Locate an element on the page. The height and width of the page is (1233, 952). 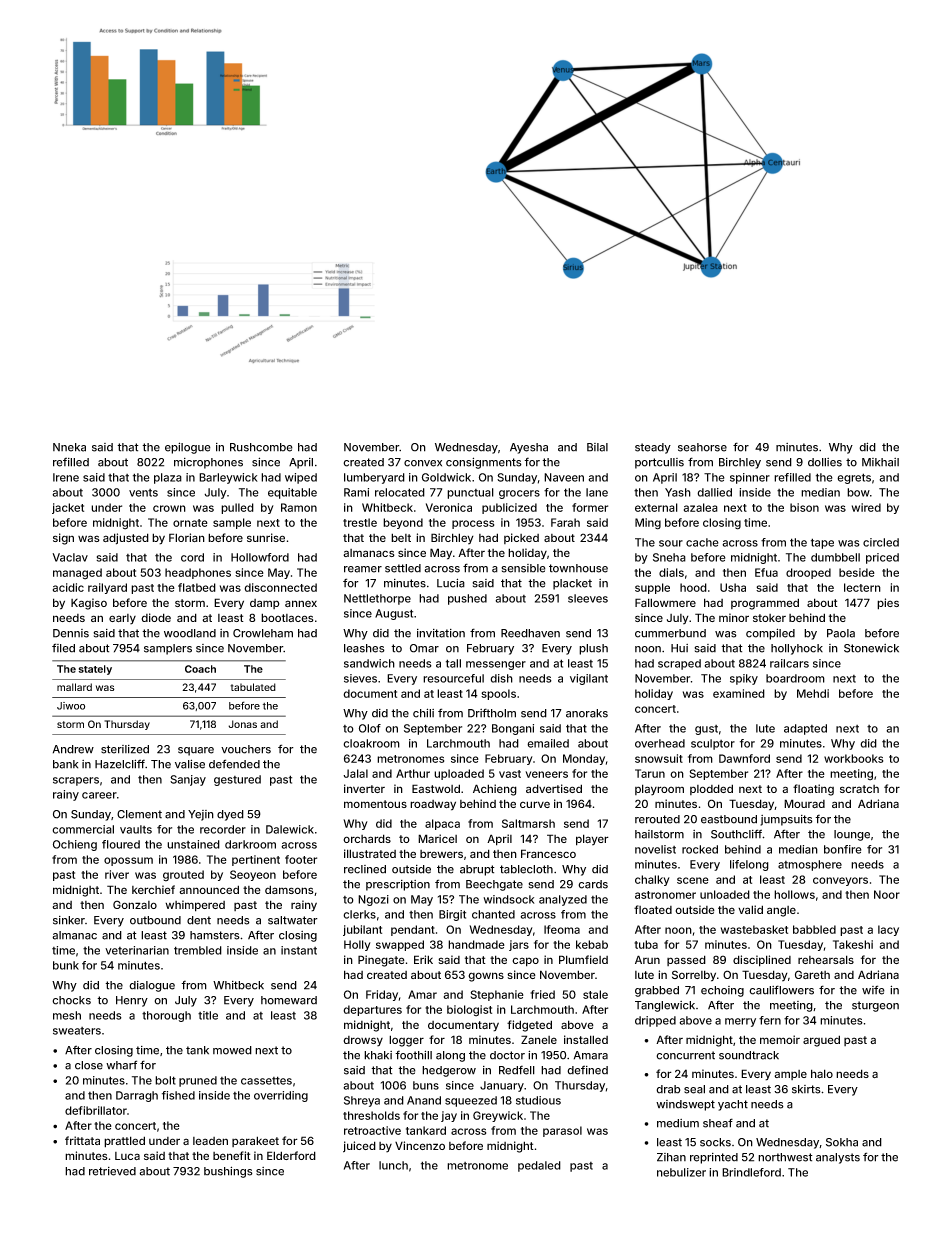
Jiwoo is located at coordinates (71, 706).
